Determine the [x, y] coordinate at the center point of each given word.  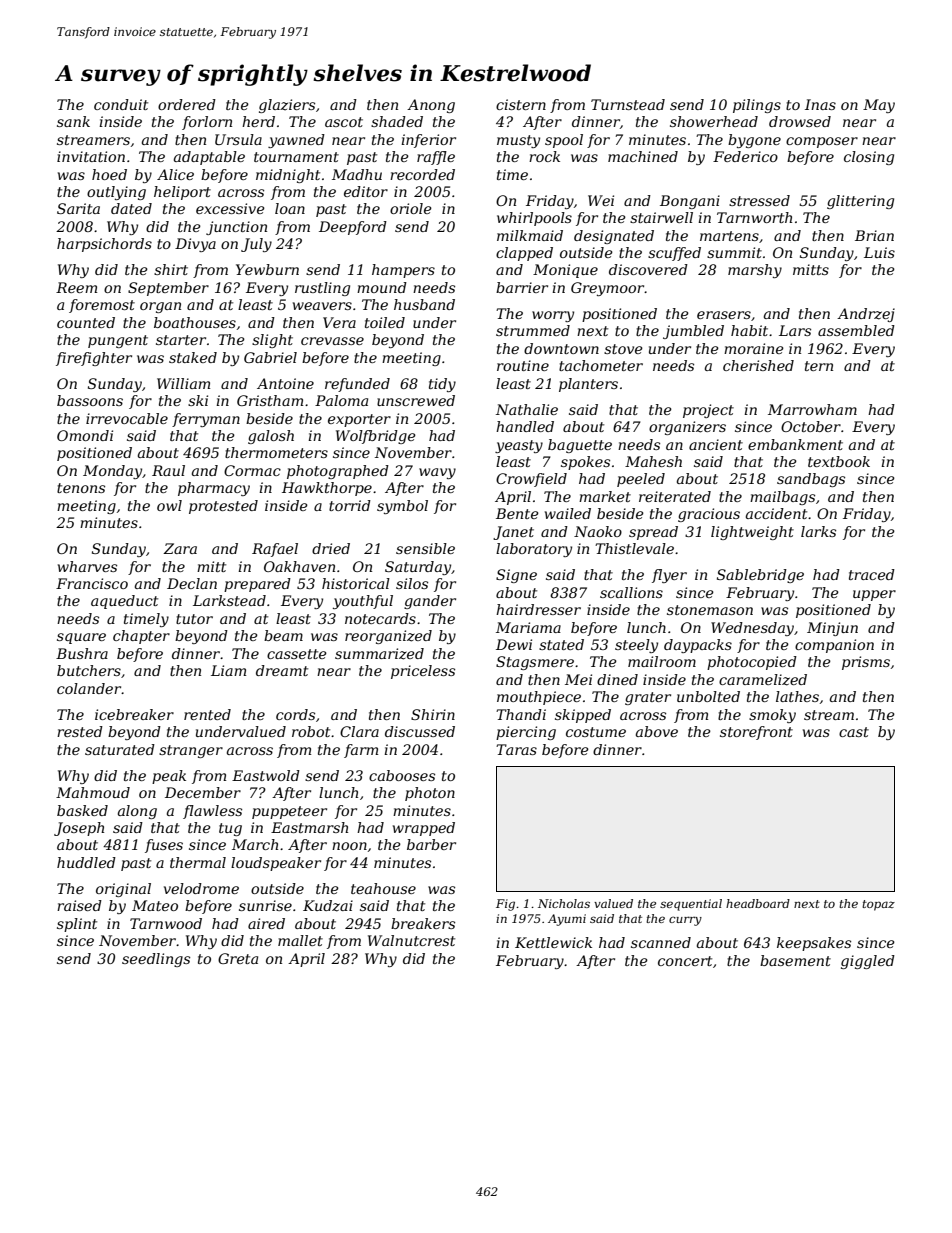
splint [77, 925]
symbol [402, 507]
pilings [757, 106]
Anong [431, 106]
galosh [271, 437]
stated [561, 644]
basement [795, 960]
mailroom [662, 661]
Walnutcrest [411, 940]
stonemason [710, 610]
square [81, 638]
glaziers [287, 106]
